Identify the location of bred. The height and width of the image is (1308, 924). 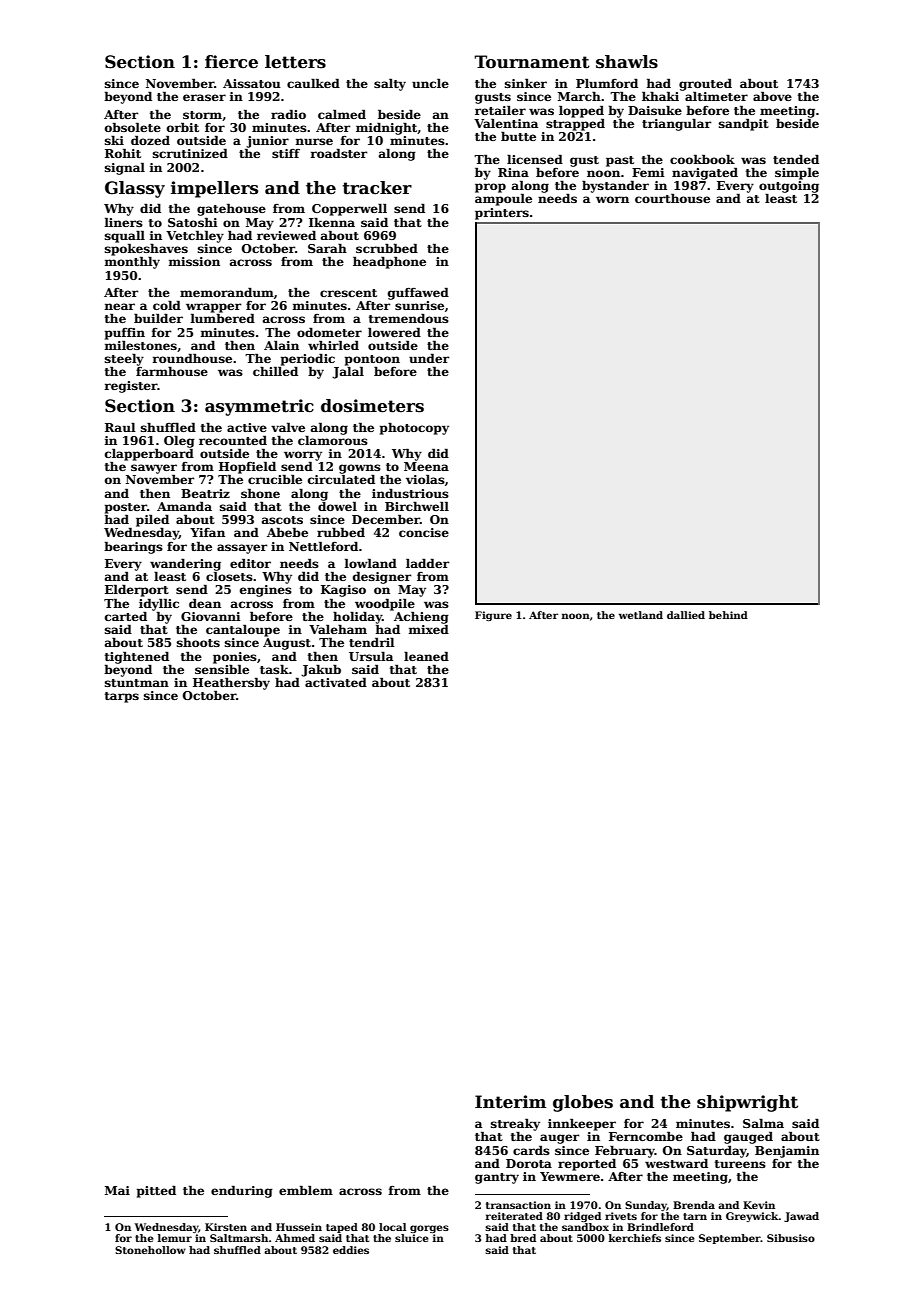
(523, 1238).
